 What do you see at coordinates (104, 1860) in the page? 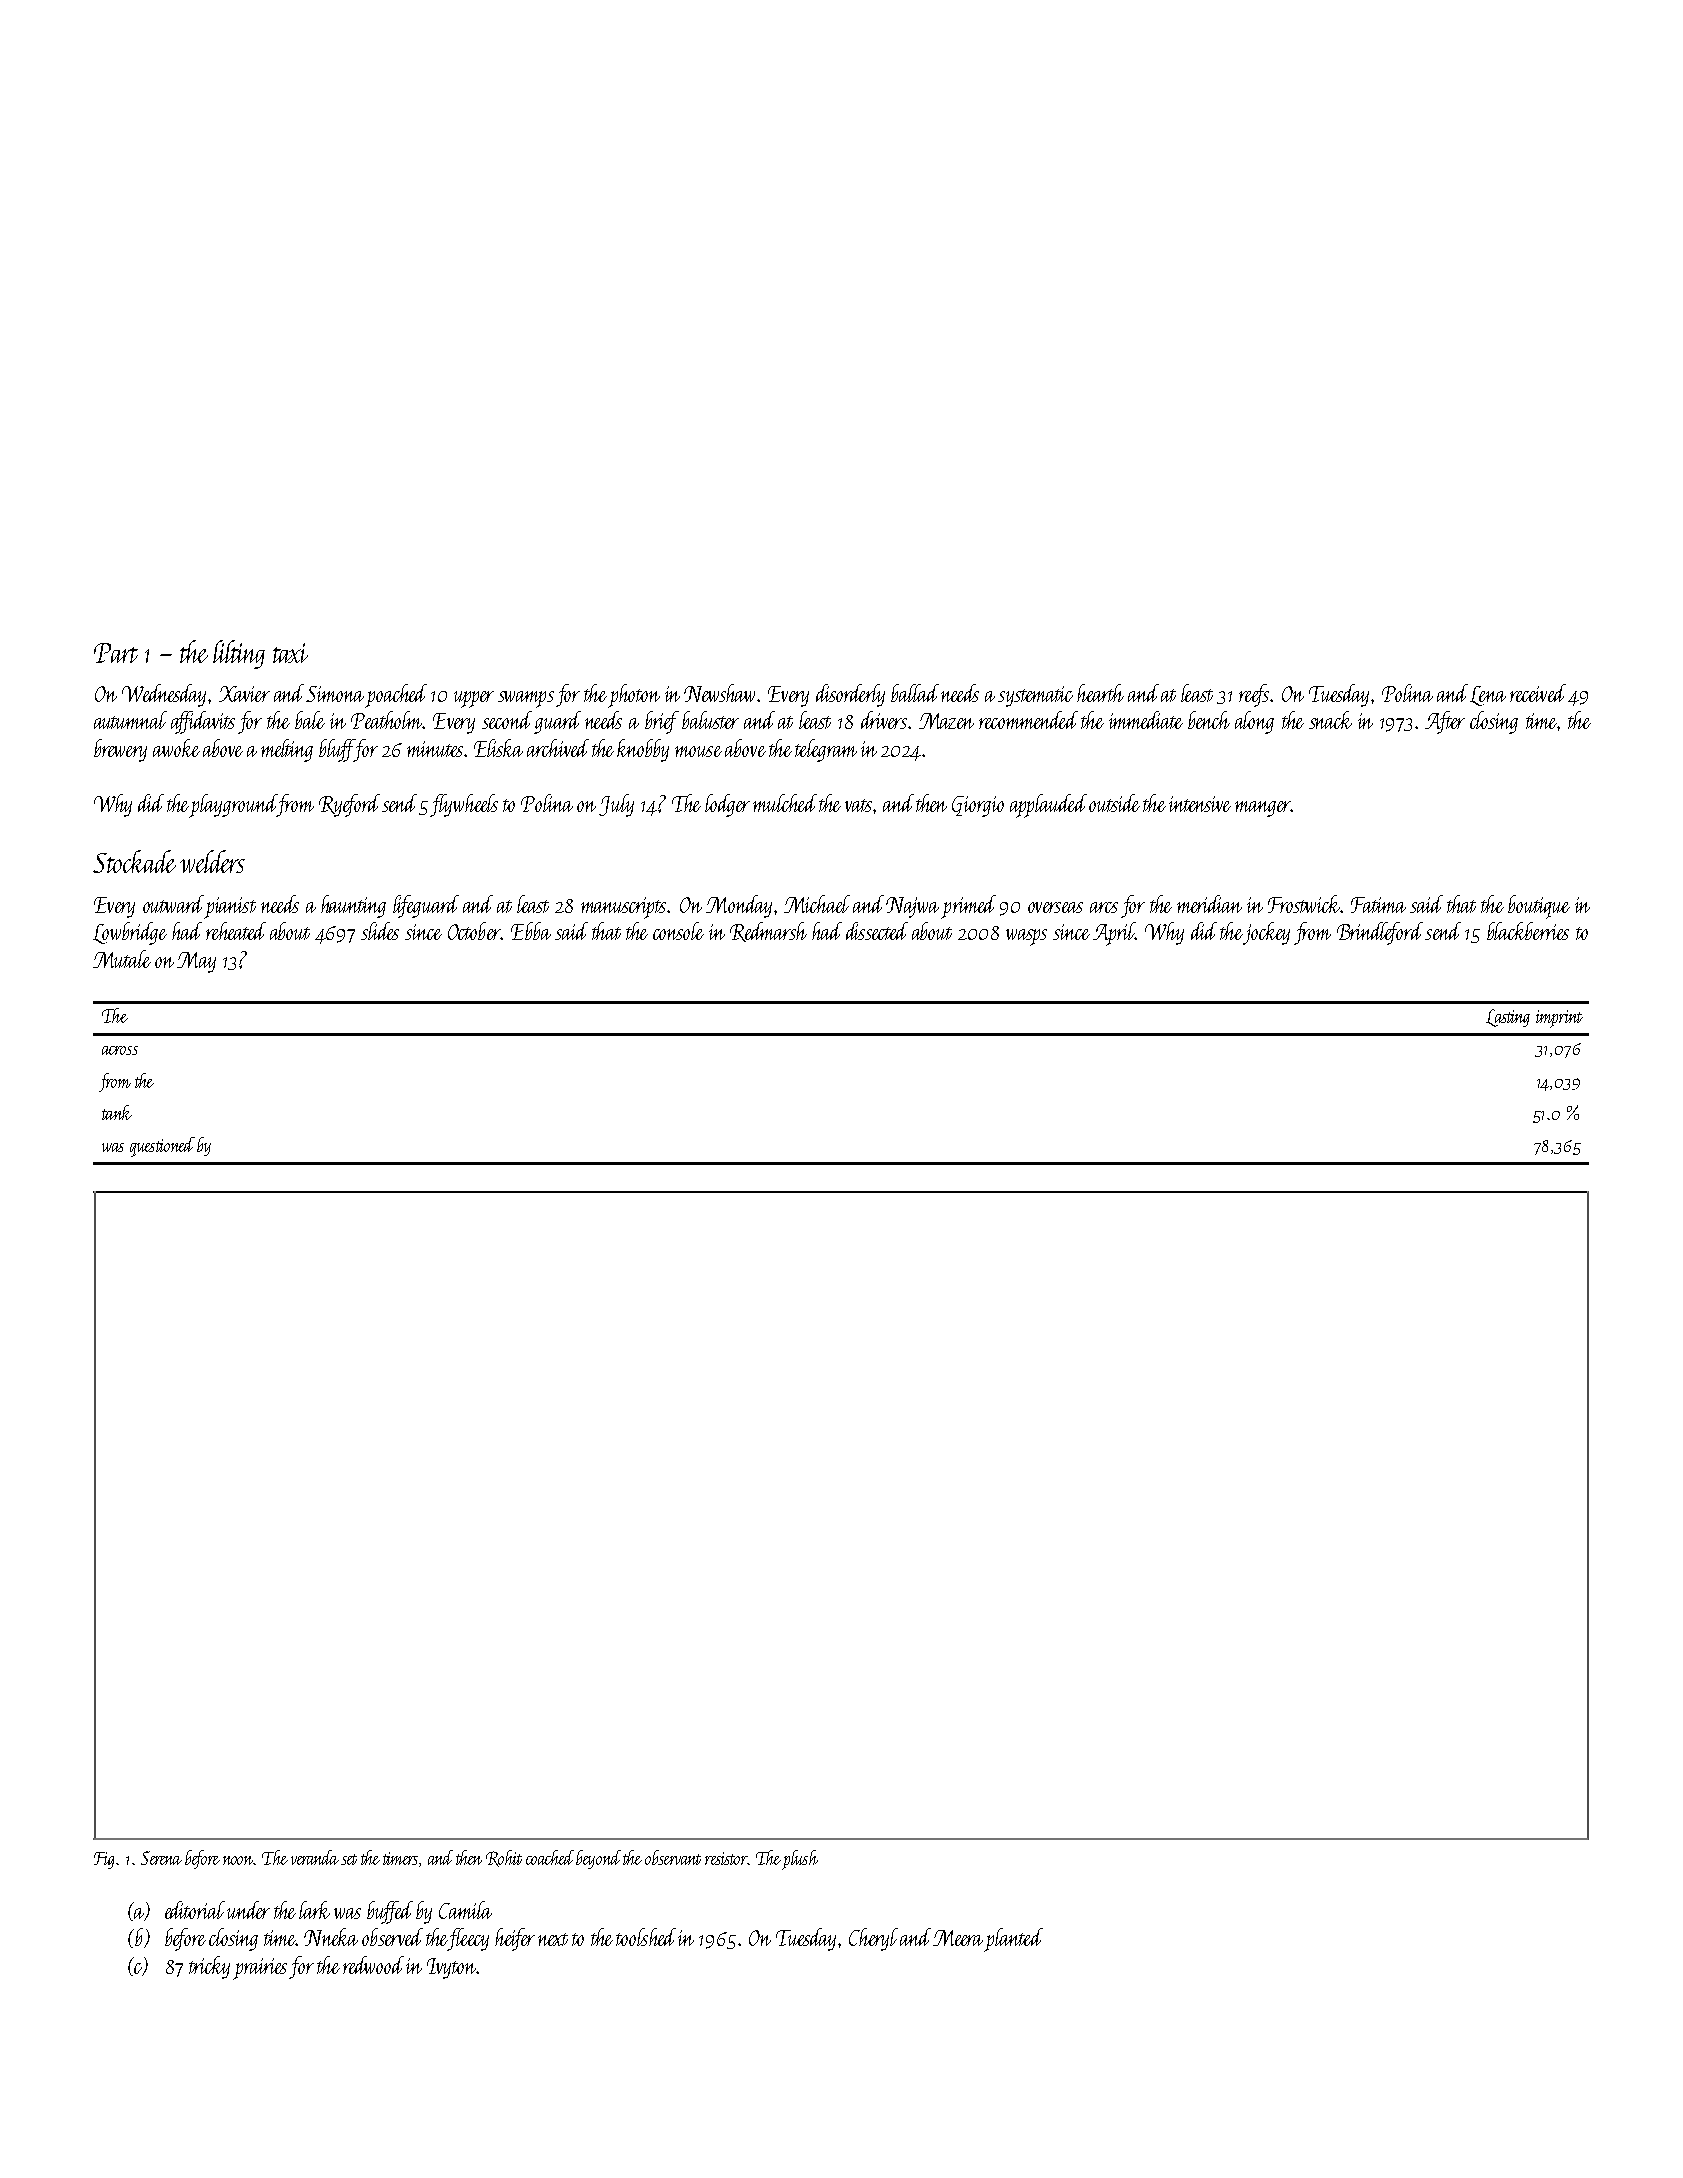
I see `Fig` at bounding box center [104, 1860].
